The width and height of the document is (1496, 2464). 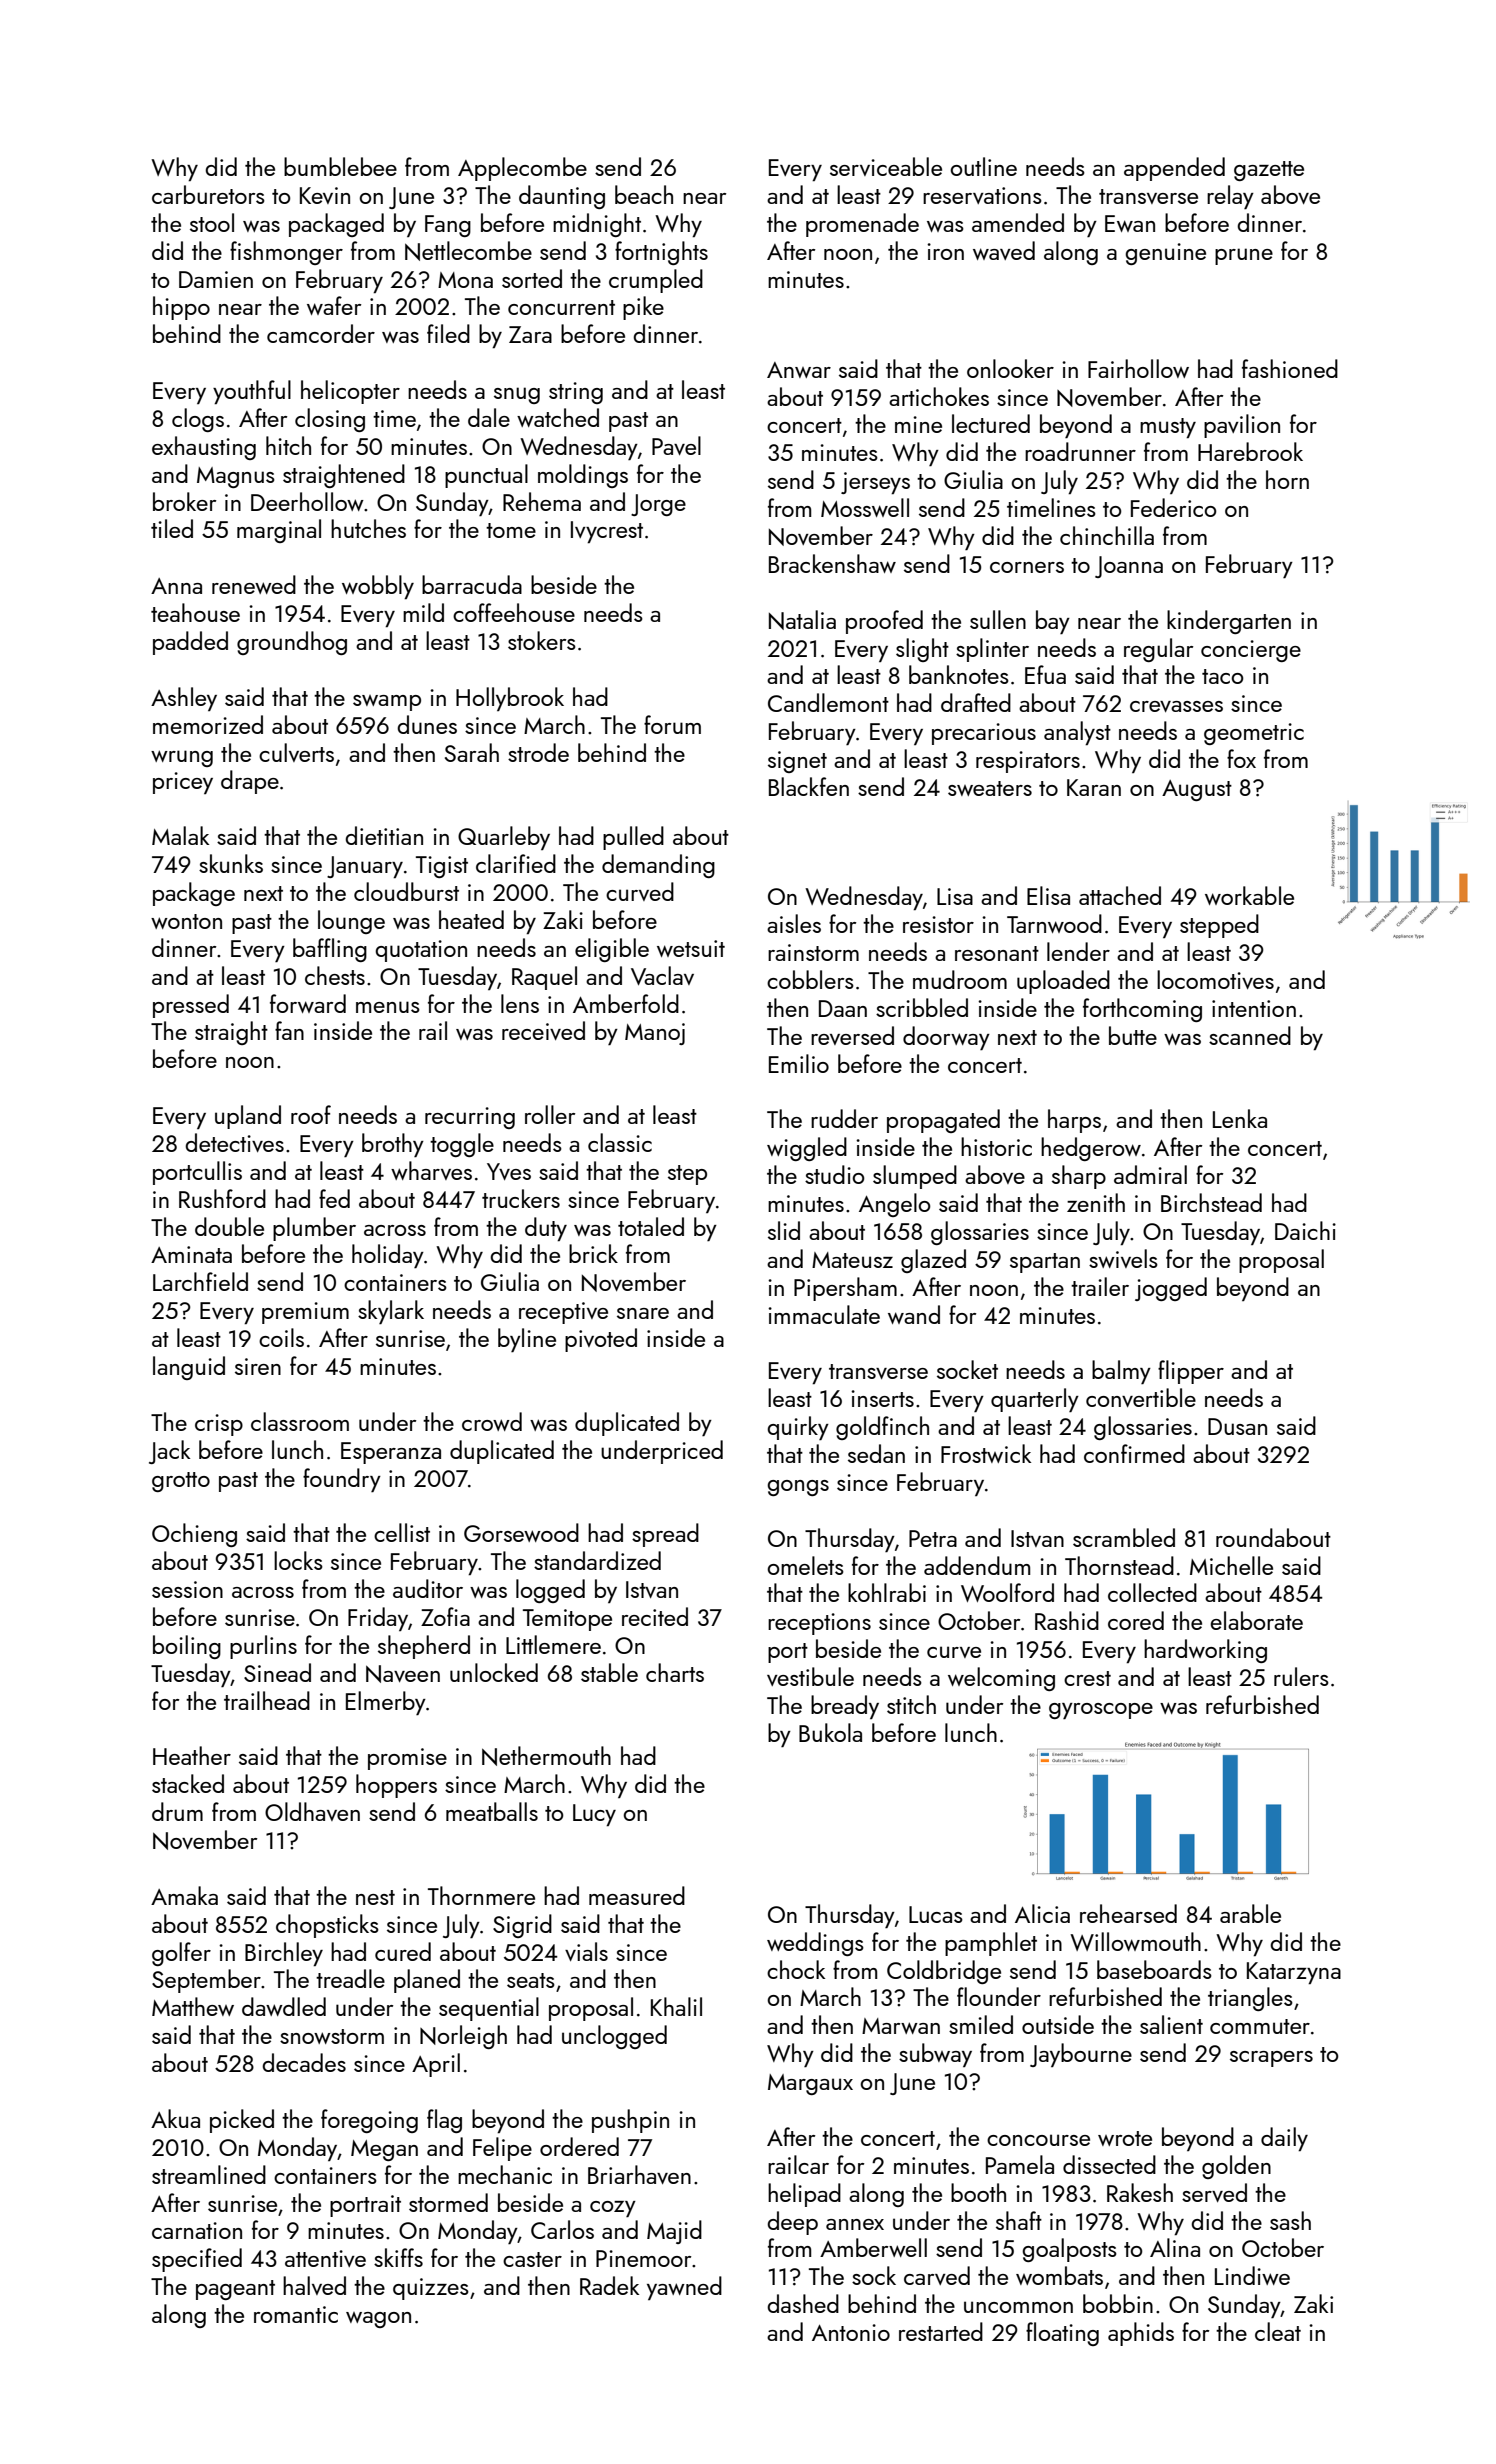 I want to click on brothy, so click(x=393, y=1145).
